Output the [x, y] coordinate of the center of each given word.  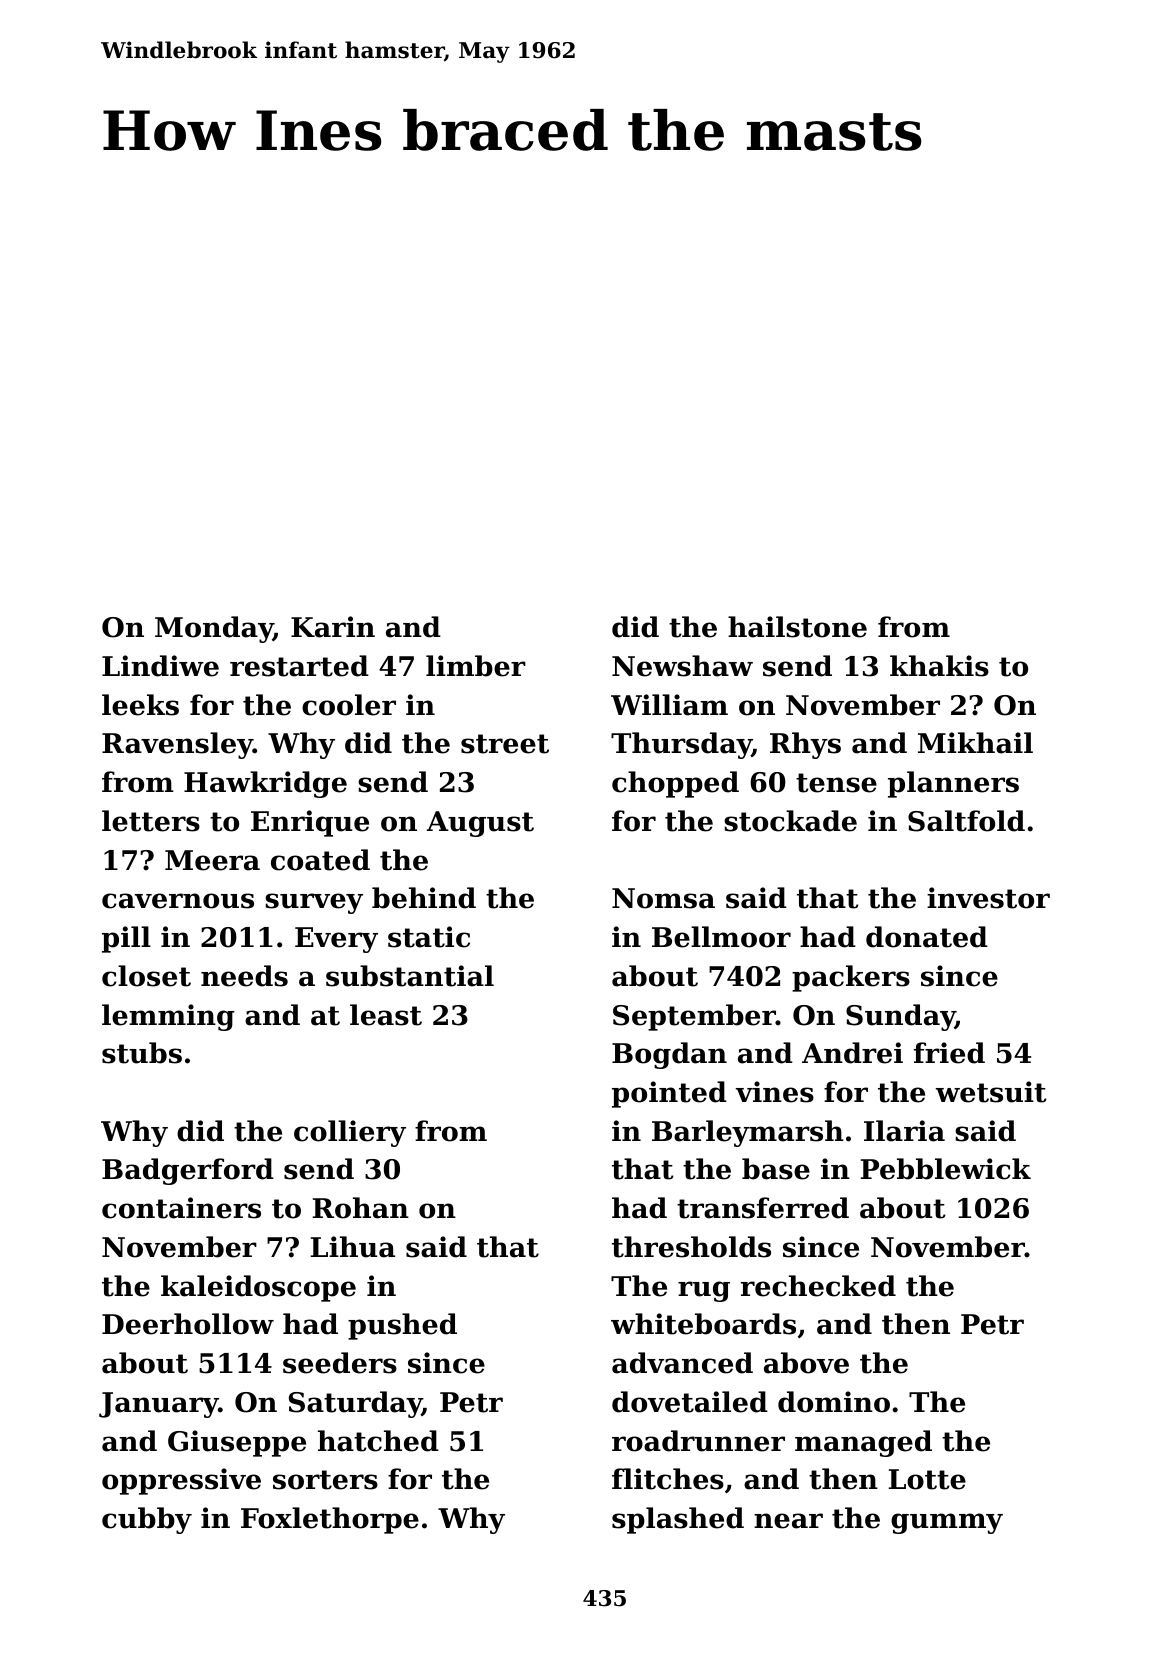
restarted [299, 666]
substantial [410, 976]
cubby [147, 1520]
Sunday [900, 1017]
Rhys [805, 745]
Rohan [361, 1208]
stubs [142, 1053]
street [505, 744]
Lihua [353, 1247]
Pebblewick [946, 1169]
